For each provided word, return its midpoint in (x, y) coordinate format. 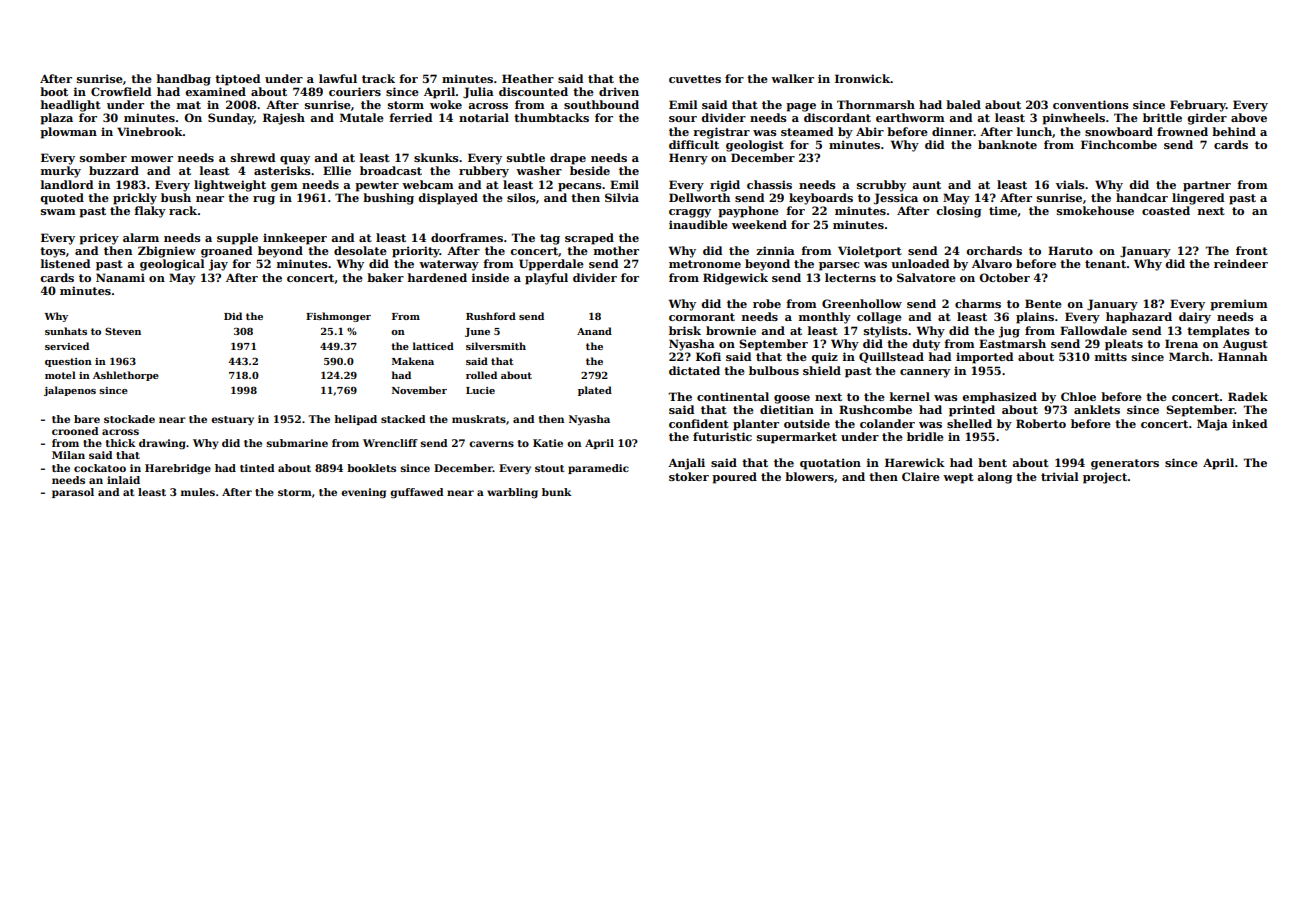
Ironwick (862, 78)
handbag (184, 80)
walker (792, 78)
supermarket (797, 438)
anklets (1097, 409)
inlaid (123, 480)
